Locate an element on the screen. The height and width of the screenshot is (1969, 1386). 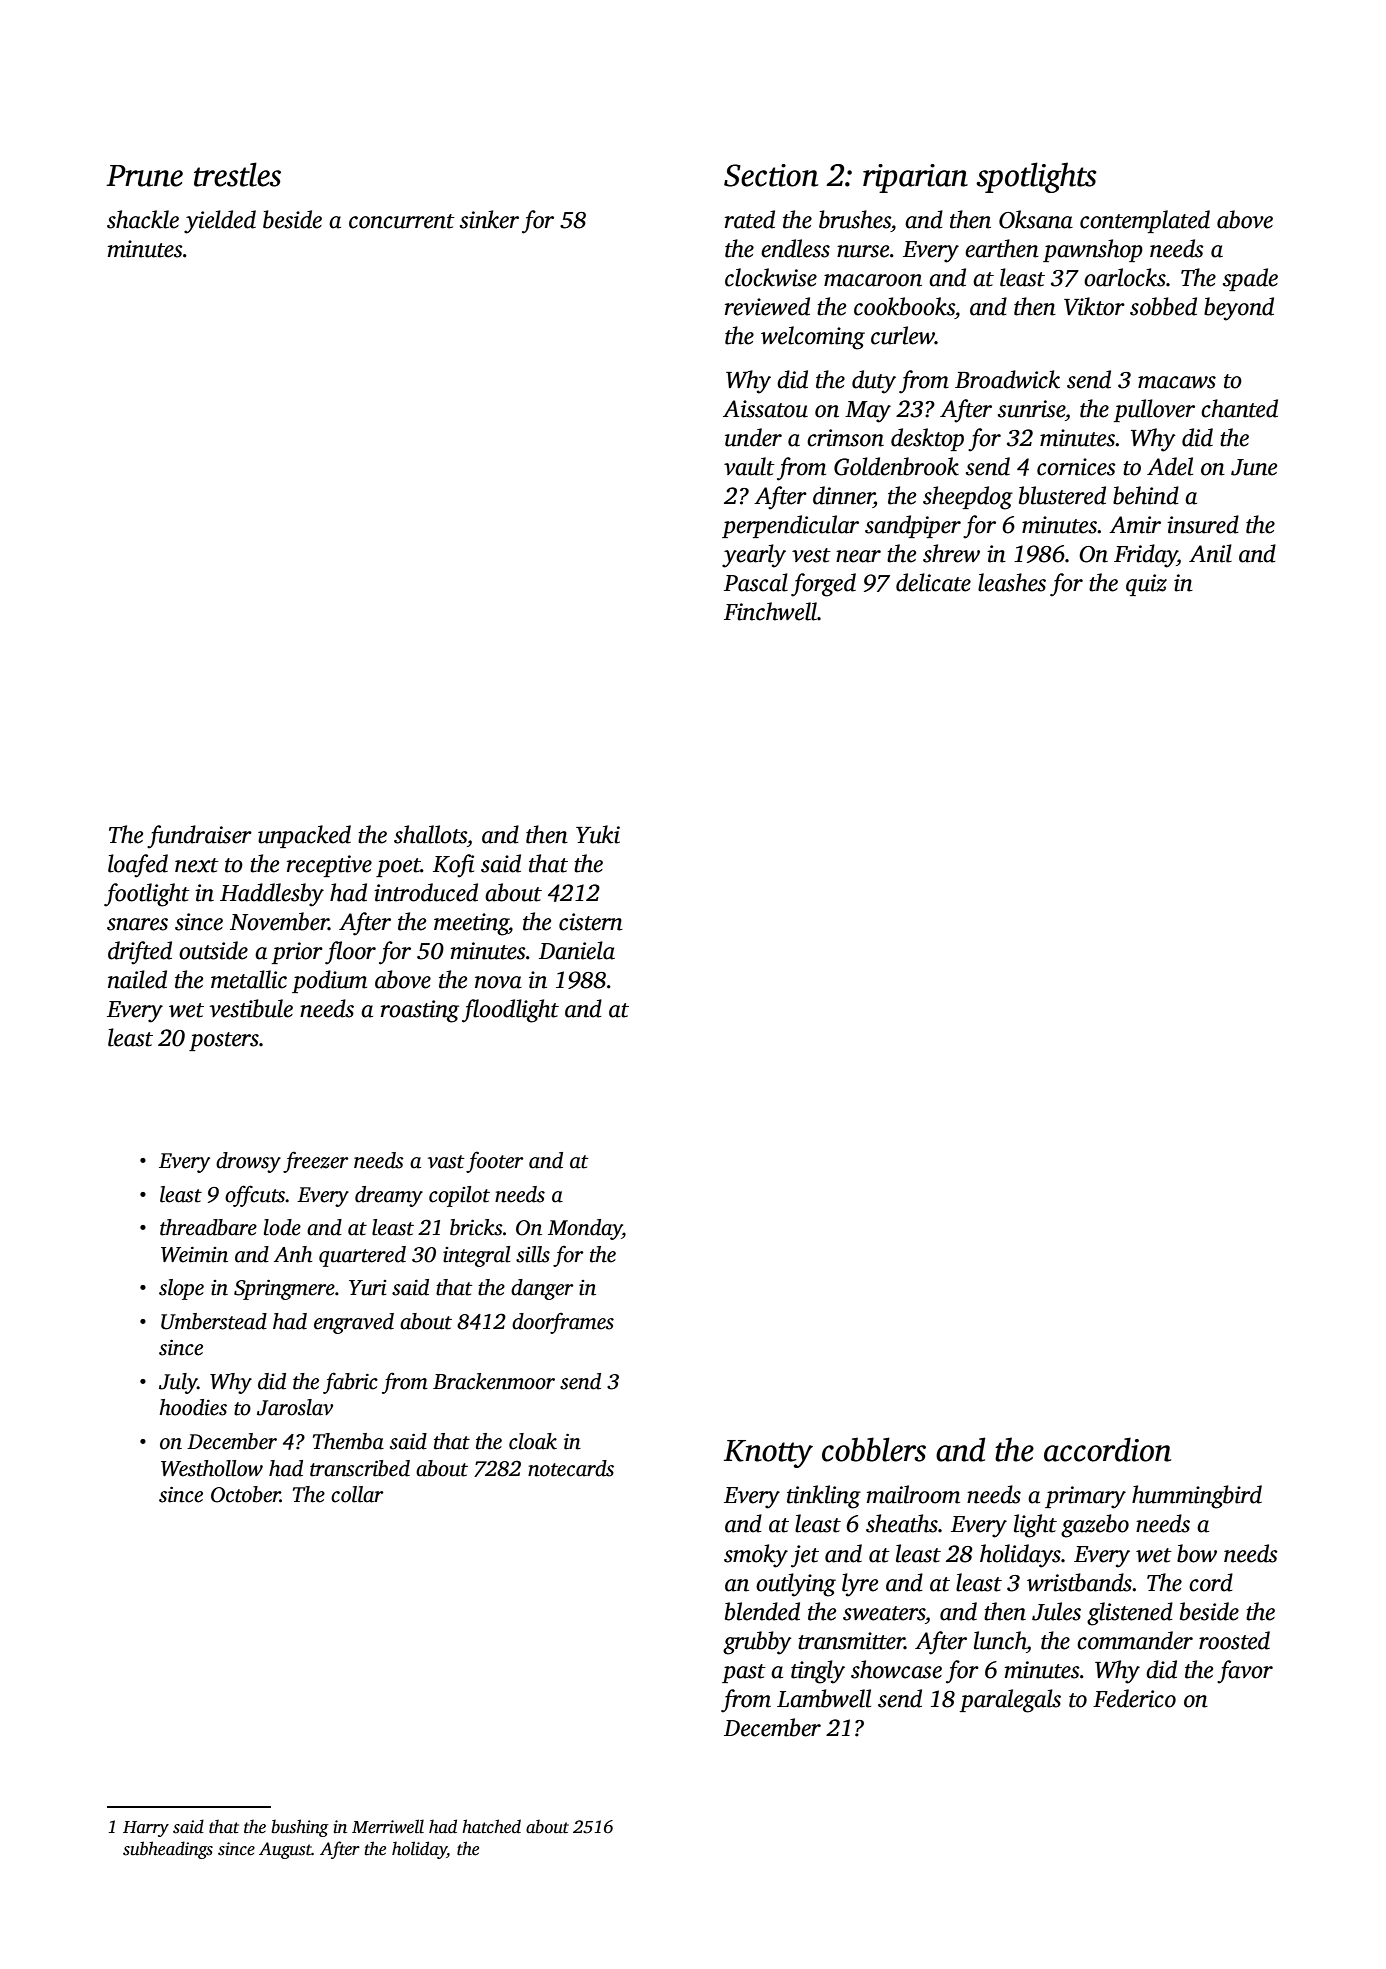
pawnshop is located at coordinates (1093, 250).
